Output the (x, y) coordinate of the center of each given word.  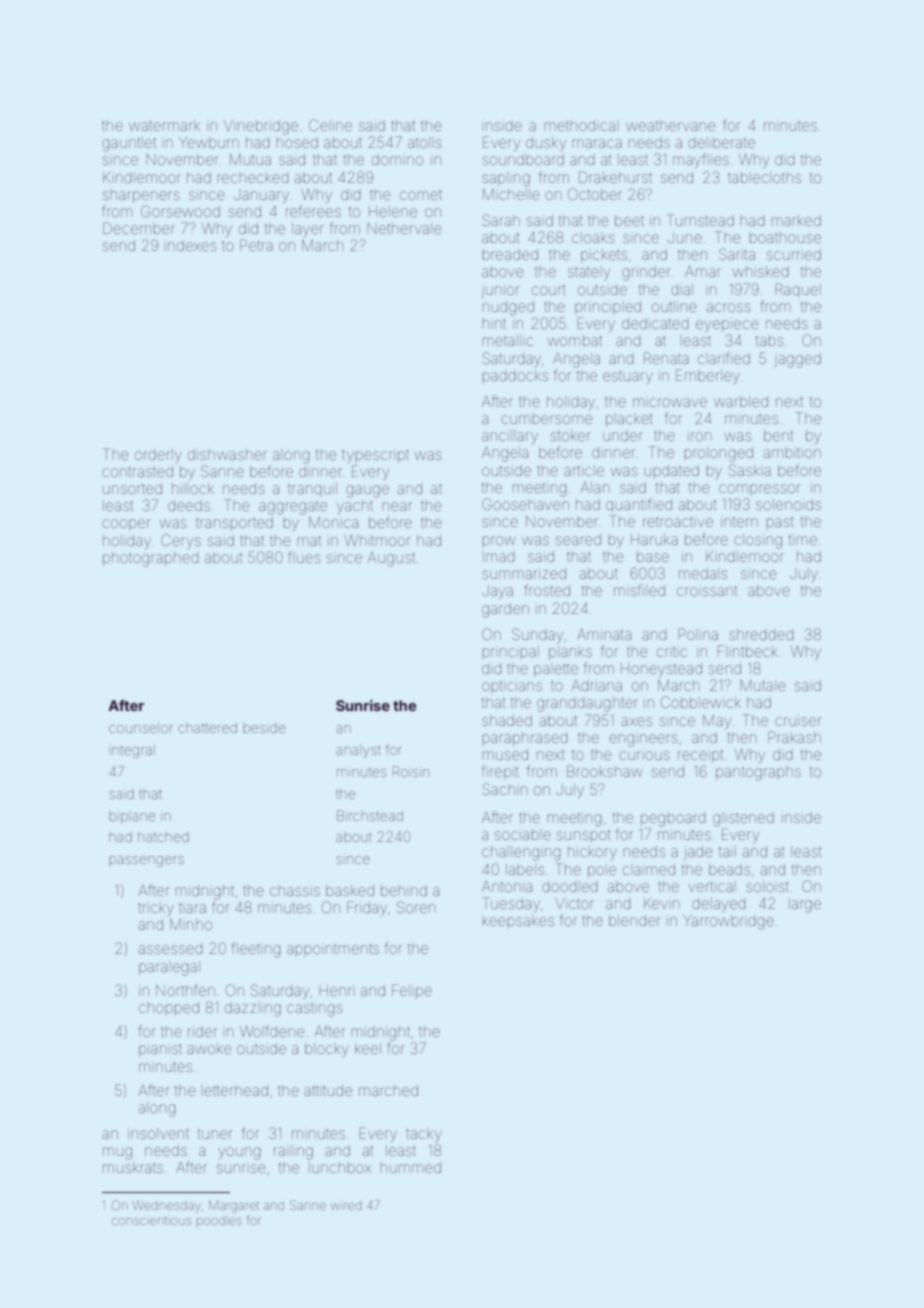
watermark (164, 126)
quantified (639, 505)
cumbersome (546, 419)
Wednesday (167, 1207)
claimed (649, 869)
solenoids (788, 504)
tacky (424, 1135)
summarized (524, 573)
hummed (411, 1167)
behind (404, 890)
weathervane (670, 125)
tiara (192, 908)
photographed (151, 559)
